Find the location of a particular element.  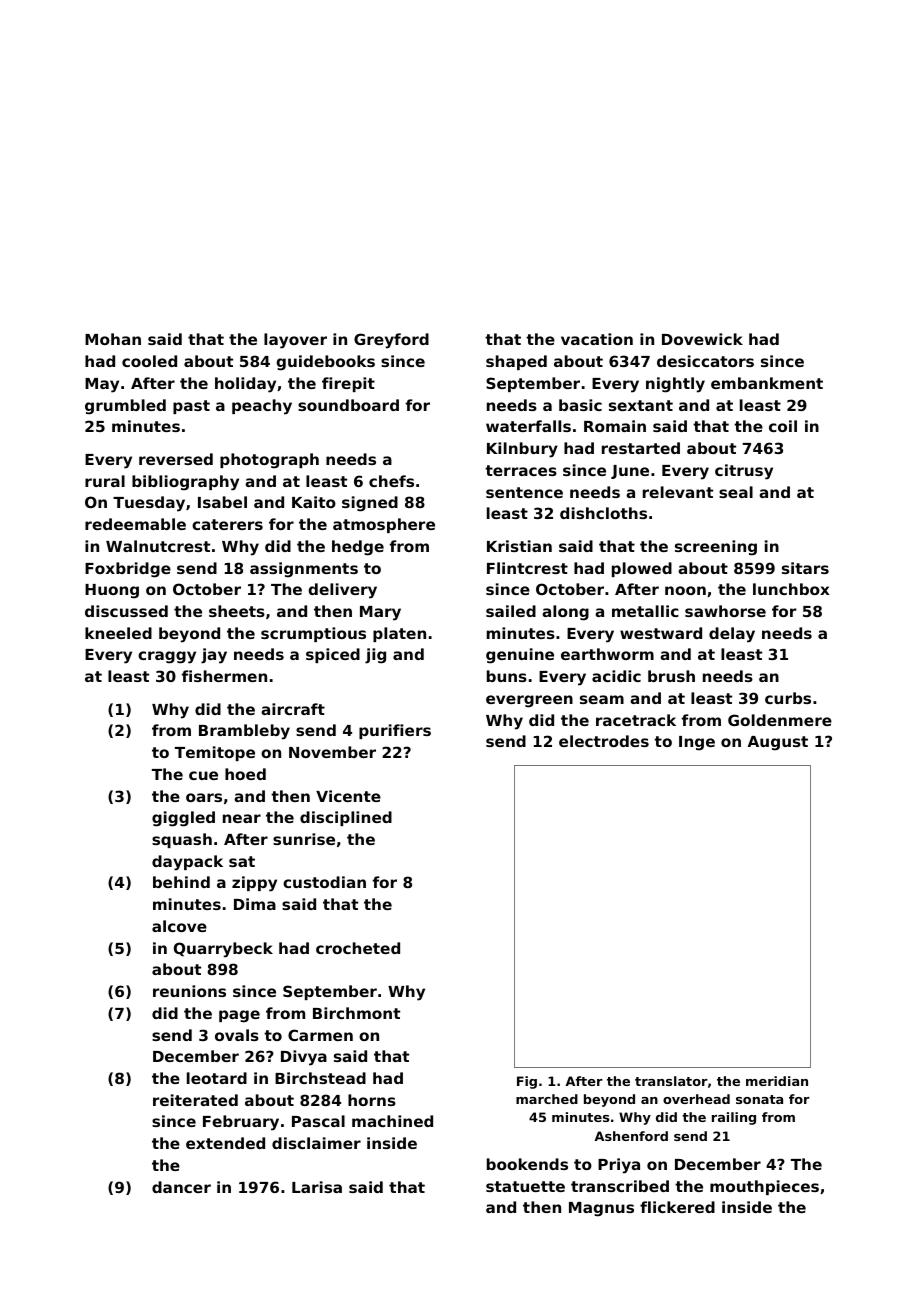

Huong is located at coordinates (112, 591).
